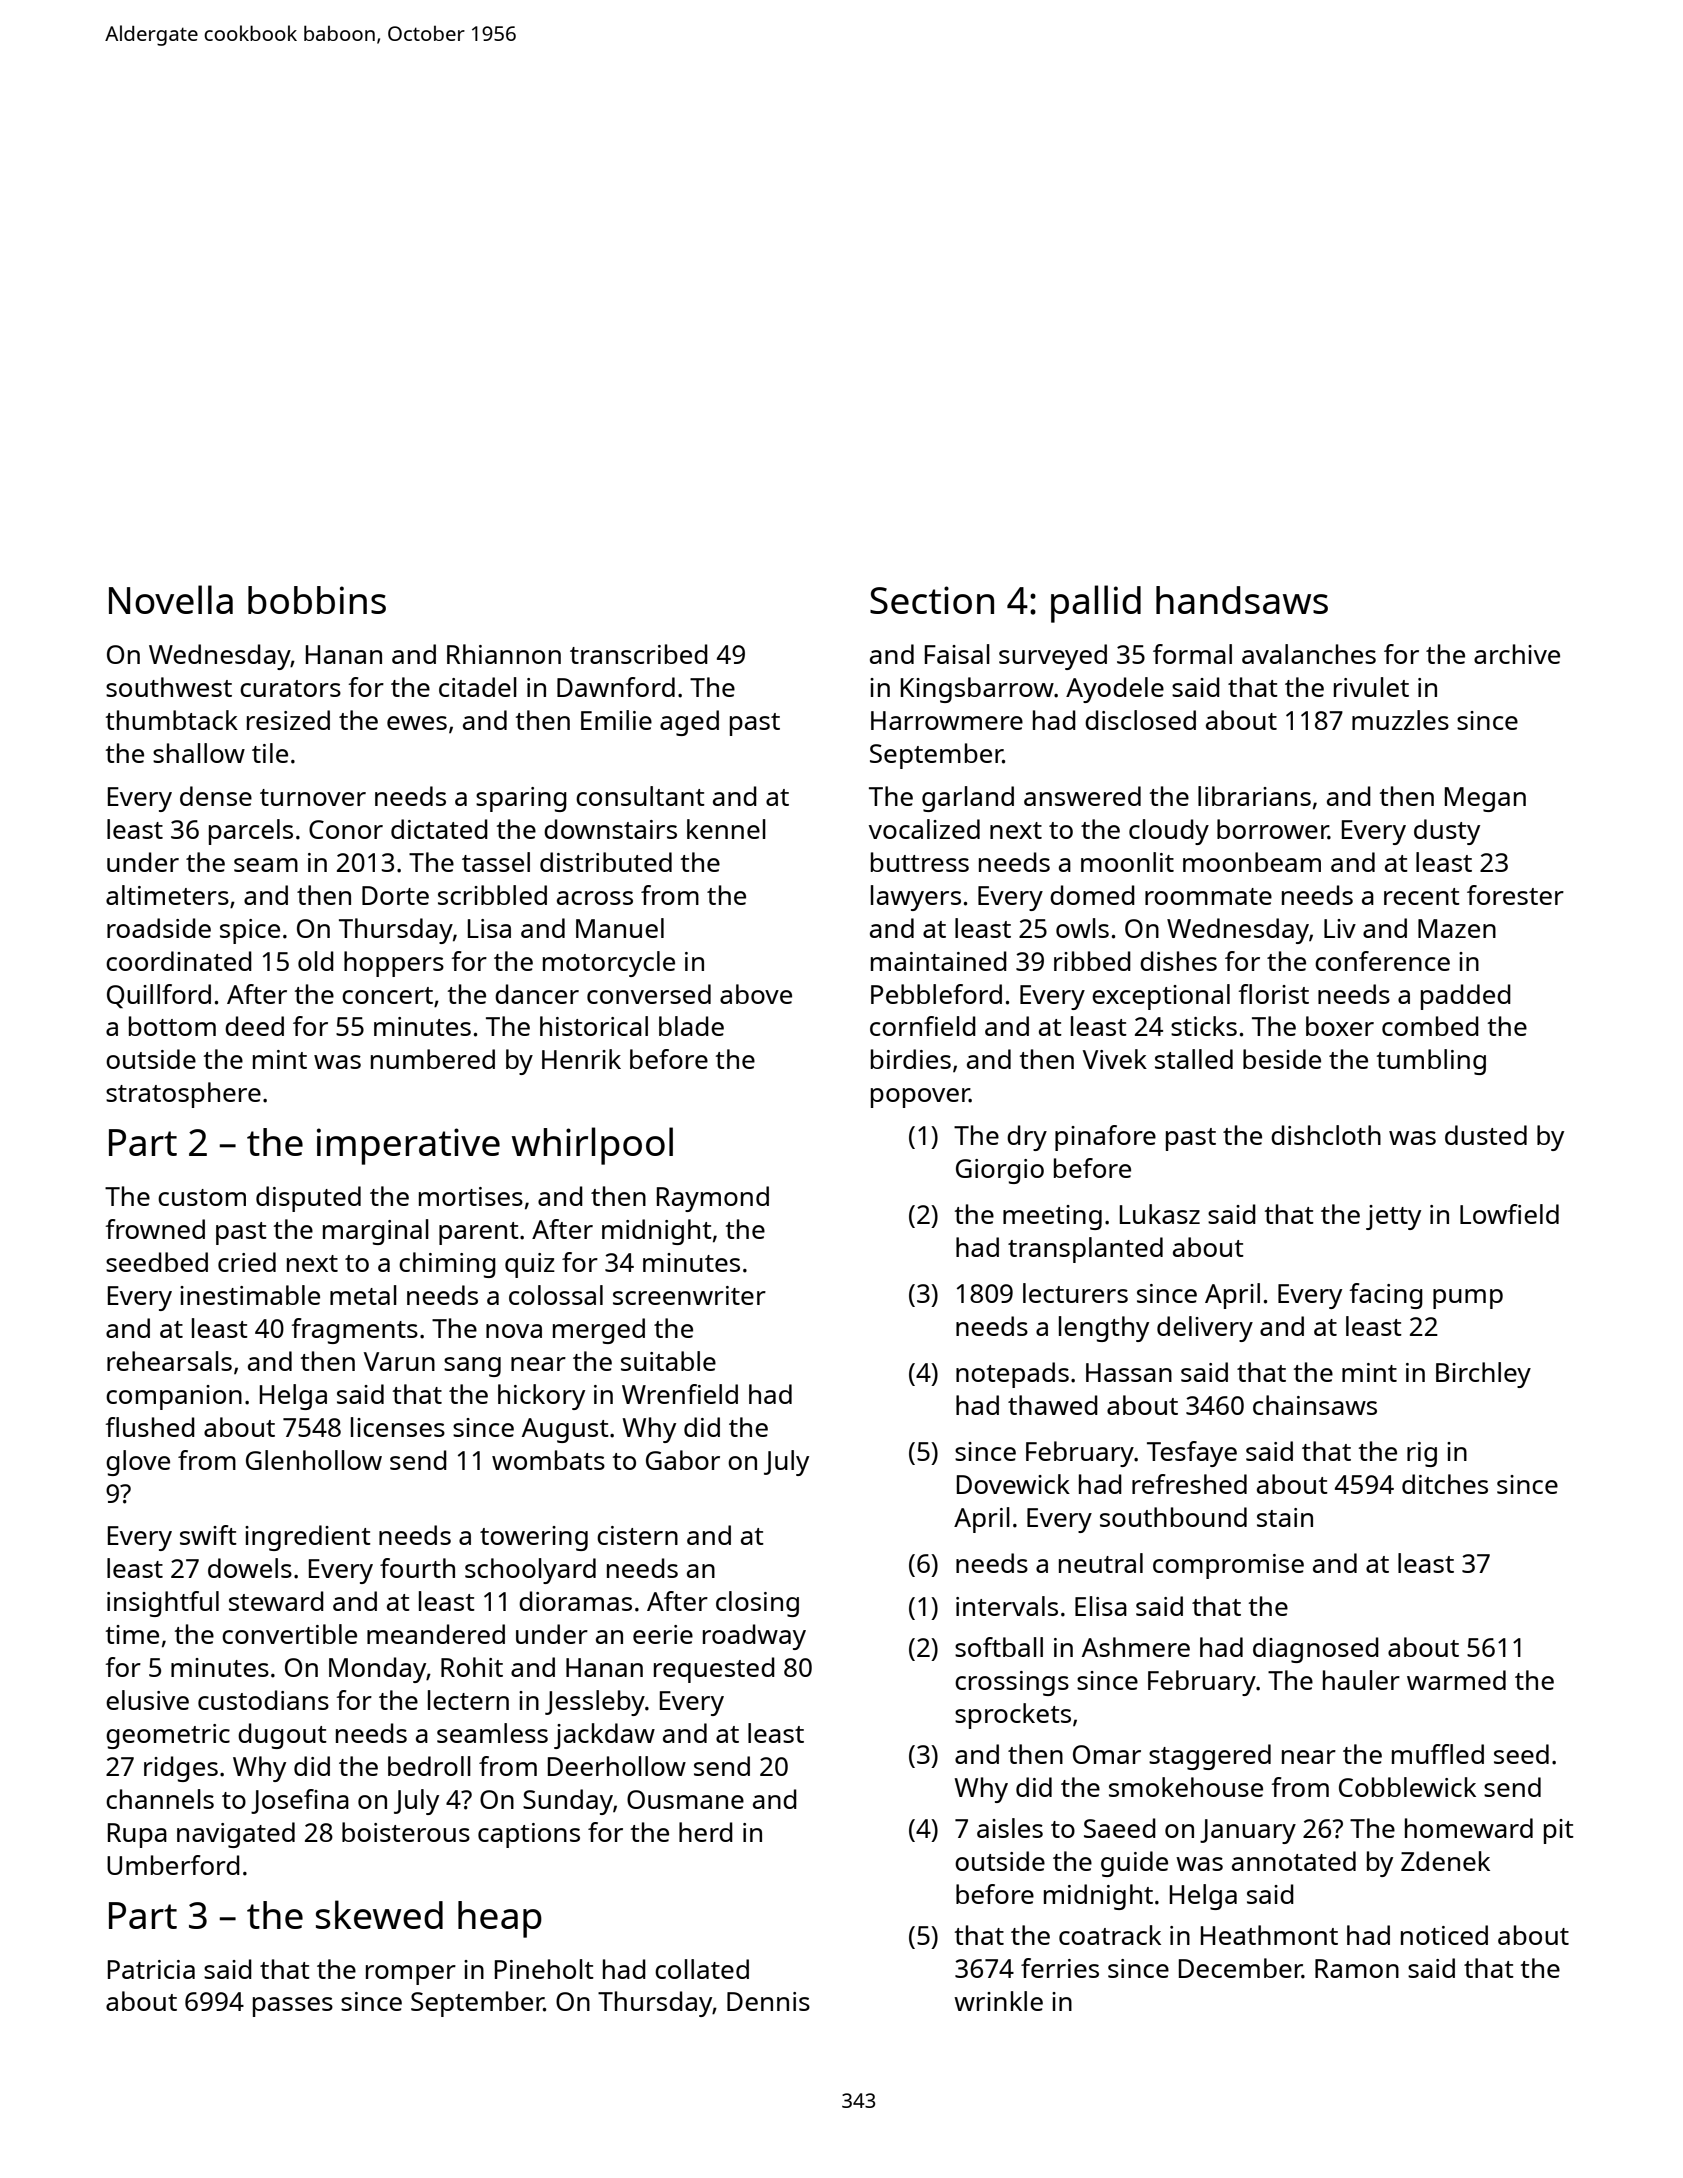 The height and width of the document is (2178, 1683). I want to click on meeting, so click(1052, 1217).
